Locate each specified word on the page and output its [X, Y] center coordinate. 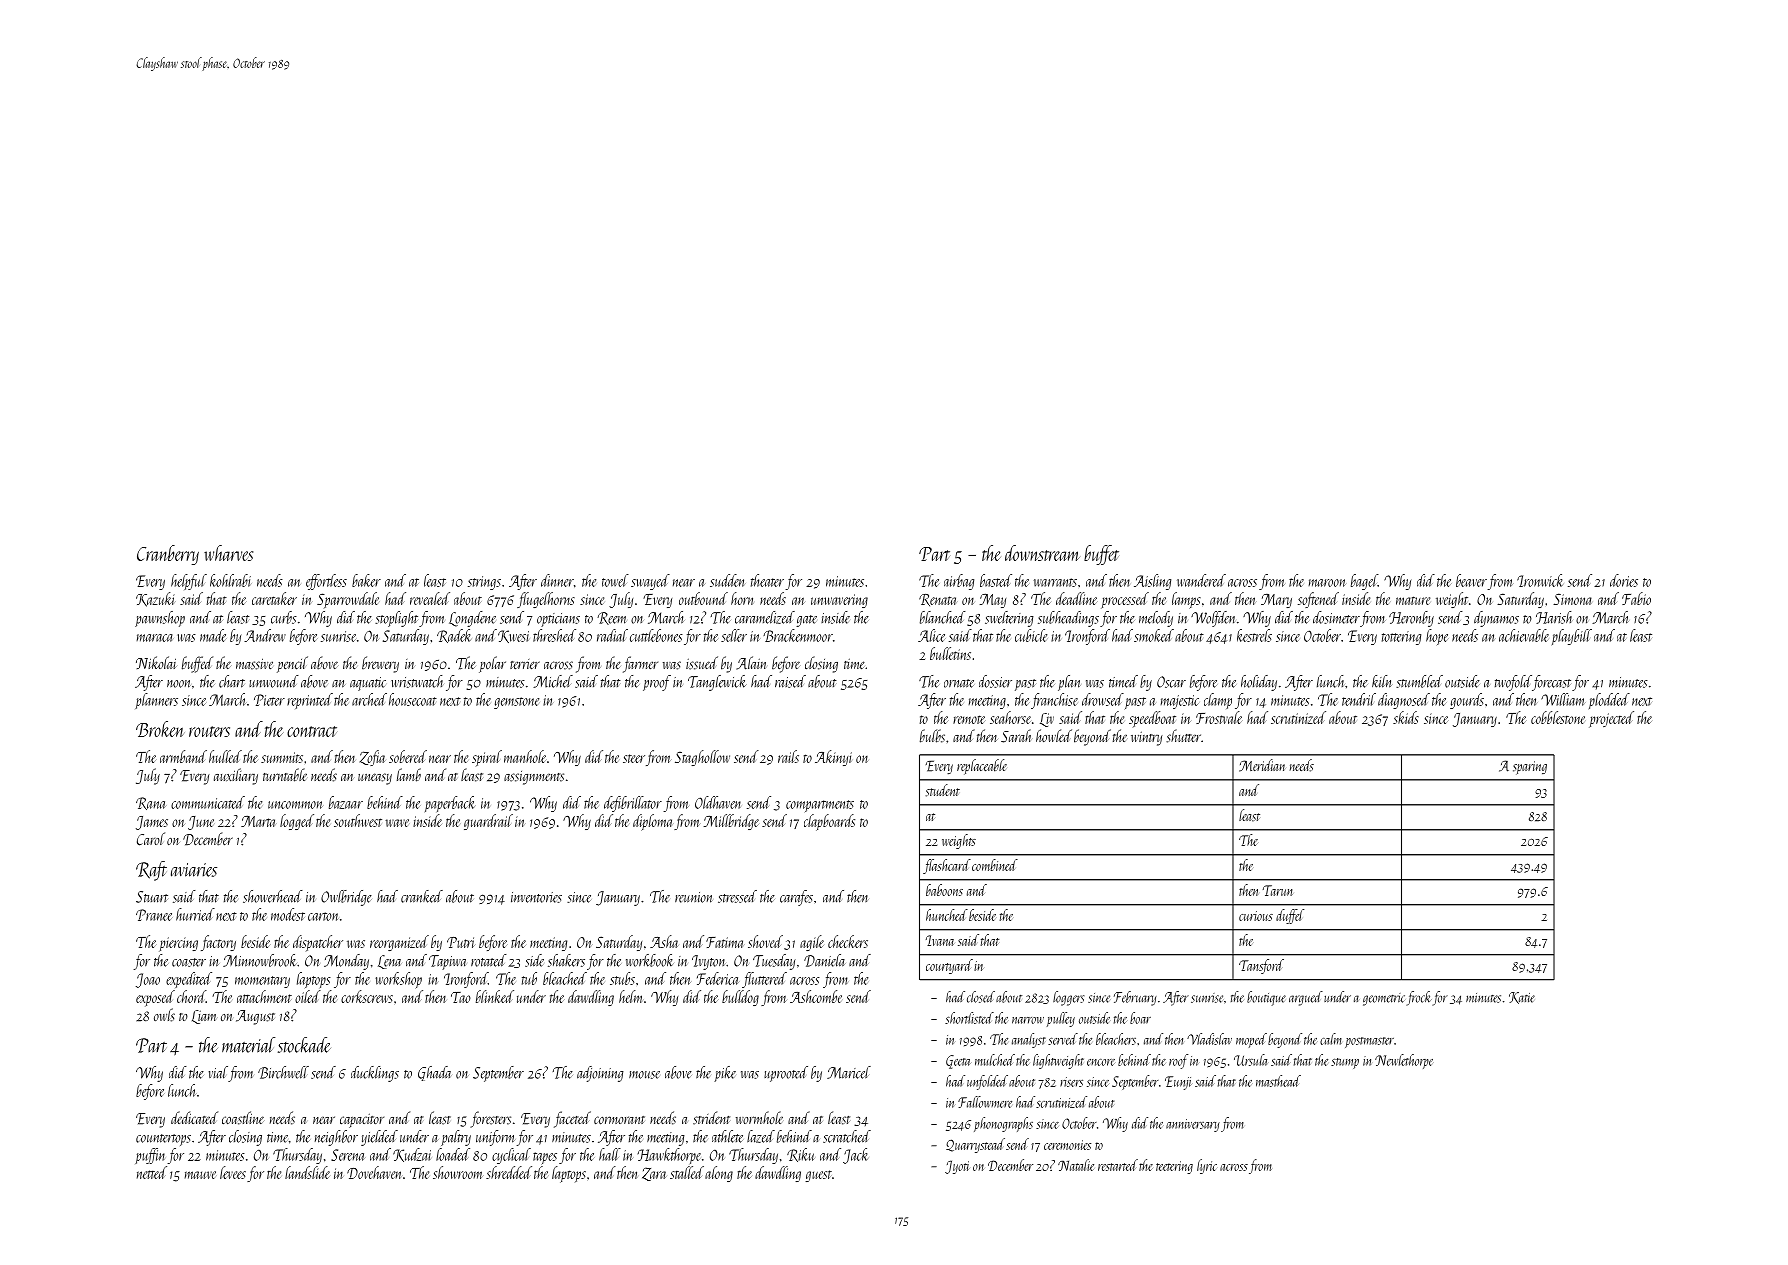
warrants [1055, 582]
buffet [1101, 555]
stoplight [396, 619]
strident [711, 1118]
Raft [151, 871]
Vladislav [1209, 1039]
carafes [796, 898]
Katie [1522, 998]
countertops [163, 1140]
